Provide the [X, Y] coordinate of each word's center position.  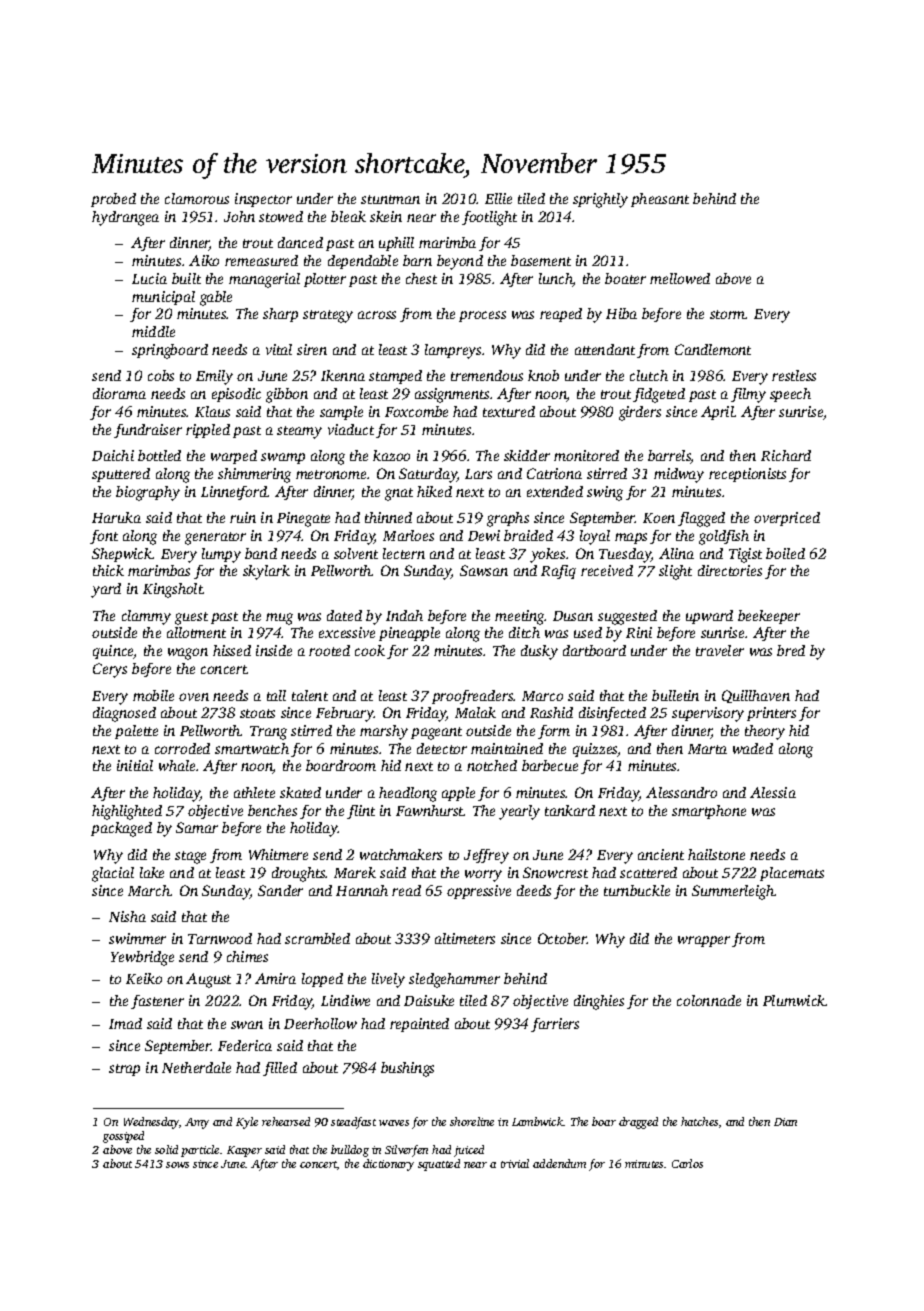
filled [280, 1069]
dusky [539, 652]
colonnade [709, 1000]
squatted [439, 1165]
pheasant [660, 200]
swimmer [137, 938]
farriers [555, 1025]
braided [528, 535]
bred [791, 650]
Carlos [687, 1163]
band [261, 553]
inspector [263, 200]
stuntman [390, 199]
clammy [146, 617]
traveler [720, 650]
